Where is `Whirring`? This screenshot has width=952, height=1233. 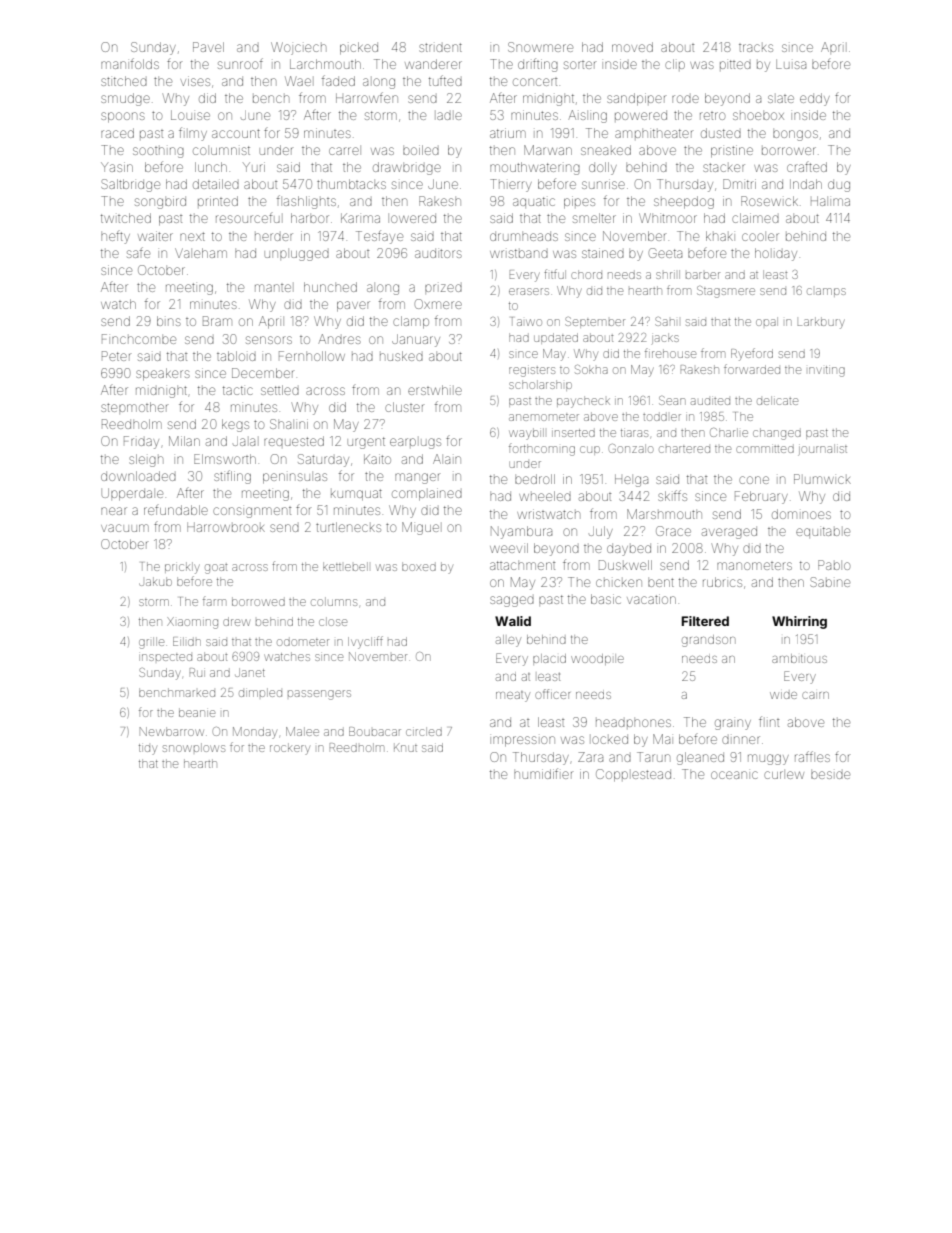 Whirring is located at coordinates (799, 622).
